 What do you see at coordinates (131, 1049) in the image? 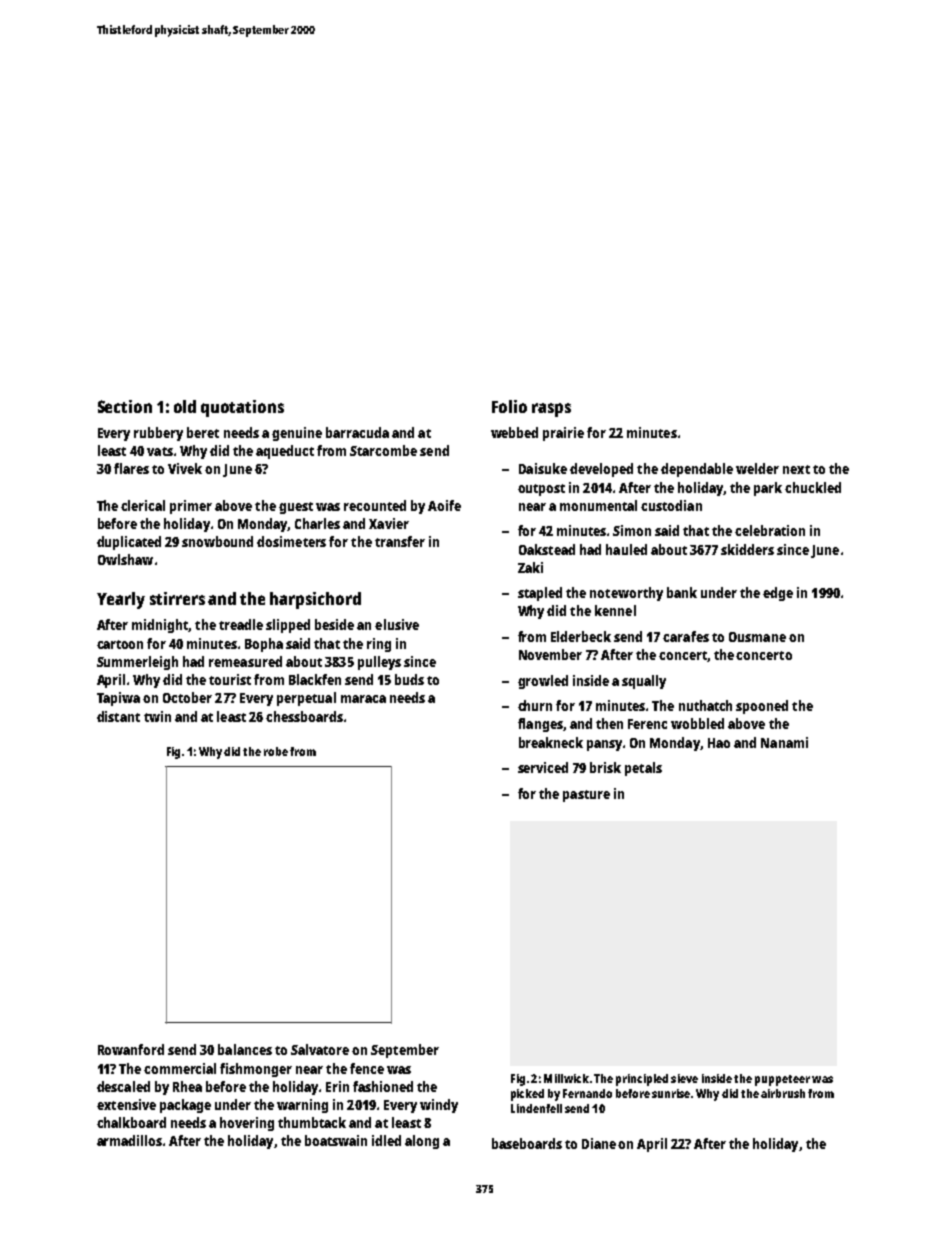
I see `Rowanford` at bounding box center [131, 1049].
